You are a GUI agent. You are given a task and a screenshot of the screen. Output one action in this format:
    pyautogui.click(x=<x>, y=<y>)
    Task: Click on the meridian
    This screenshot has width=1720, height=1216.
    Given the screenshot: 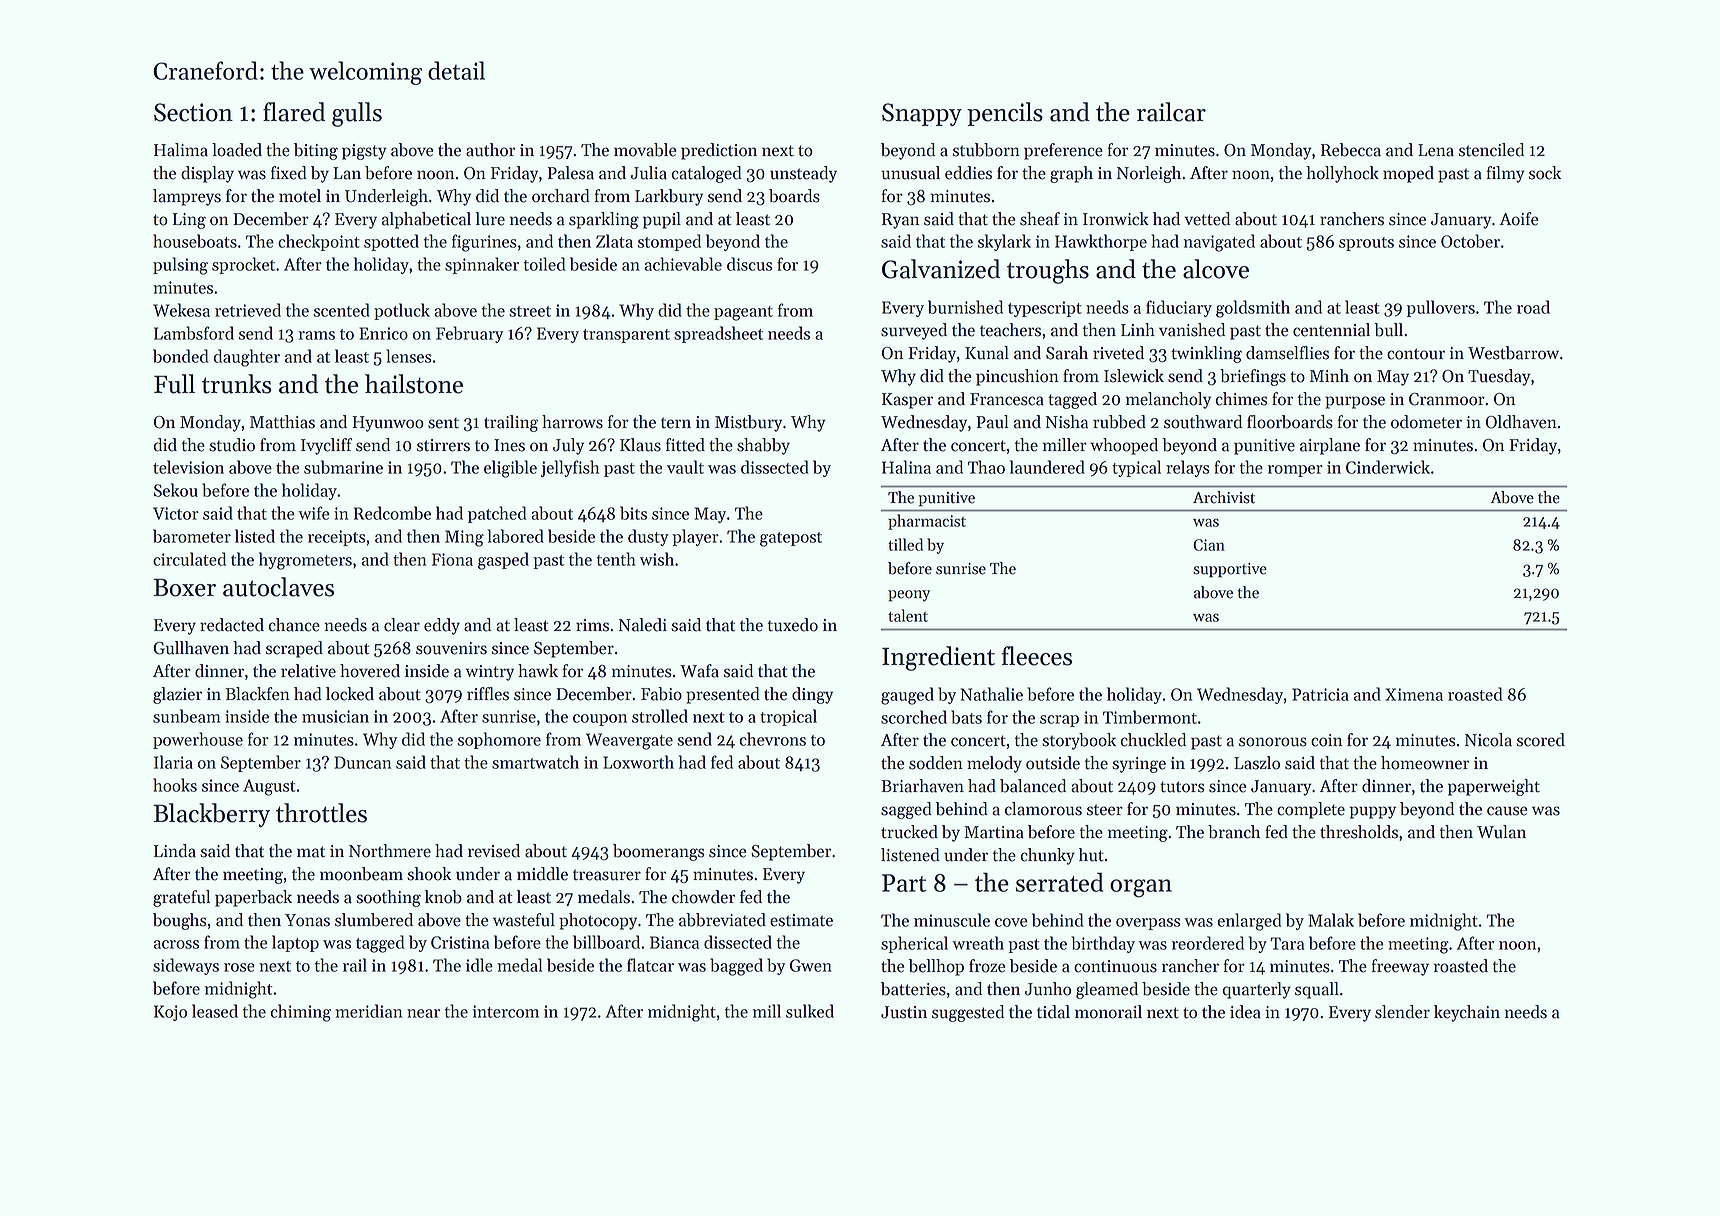 What is the action you would take?
    pyautogui.click(x=369, y=1011)
